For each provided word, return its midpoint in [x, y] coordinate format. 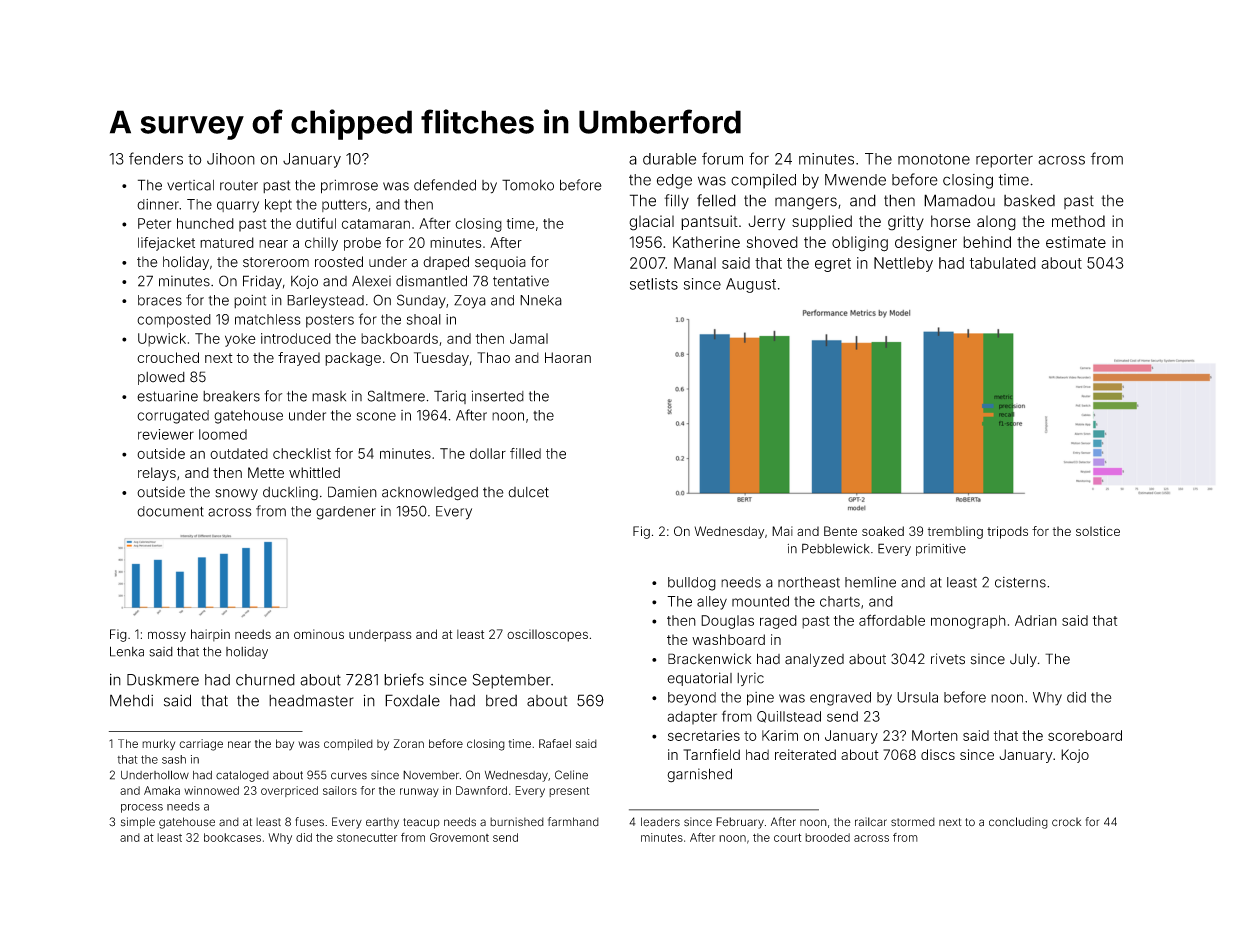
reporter [1004, 161]
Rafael [555, 743]
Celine [571, 775]
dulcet [528, 492]
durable [669, 159]
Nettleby [903, 264]
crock [1066, 822]
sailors [340, 790]
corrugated [173, 417]
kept [278, 205]
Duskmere [163, 680]
